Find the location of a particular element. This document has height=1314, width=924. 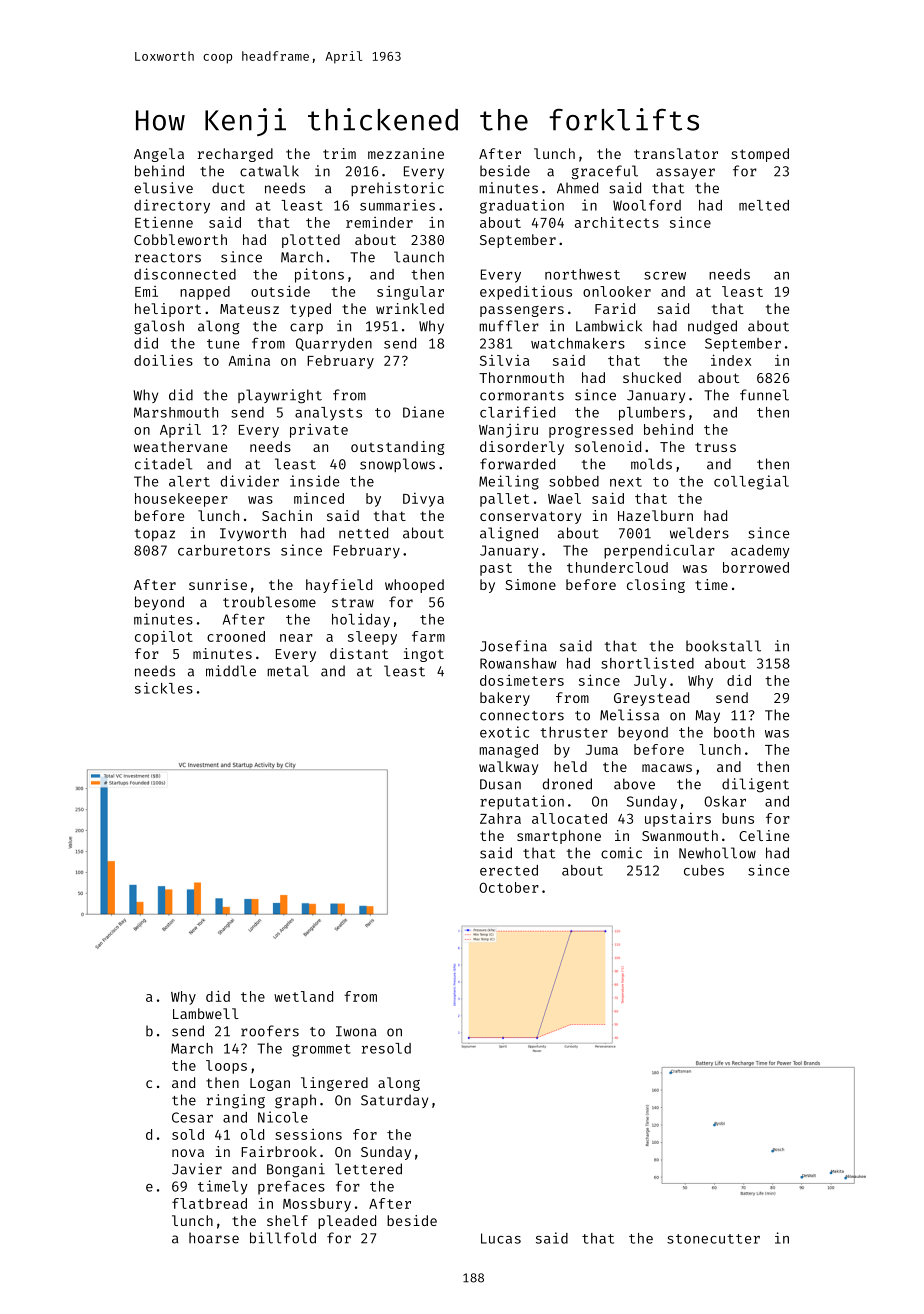

Angela is located at coordinates (159, 155).
